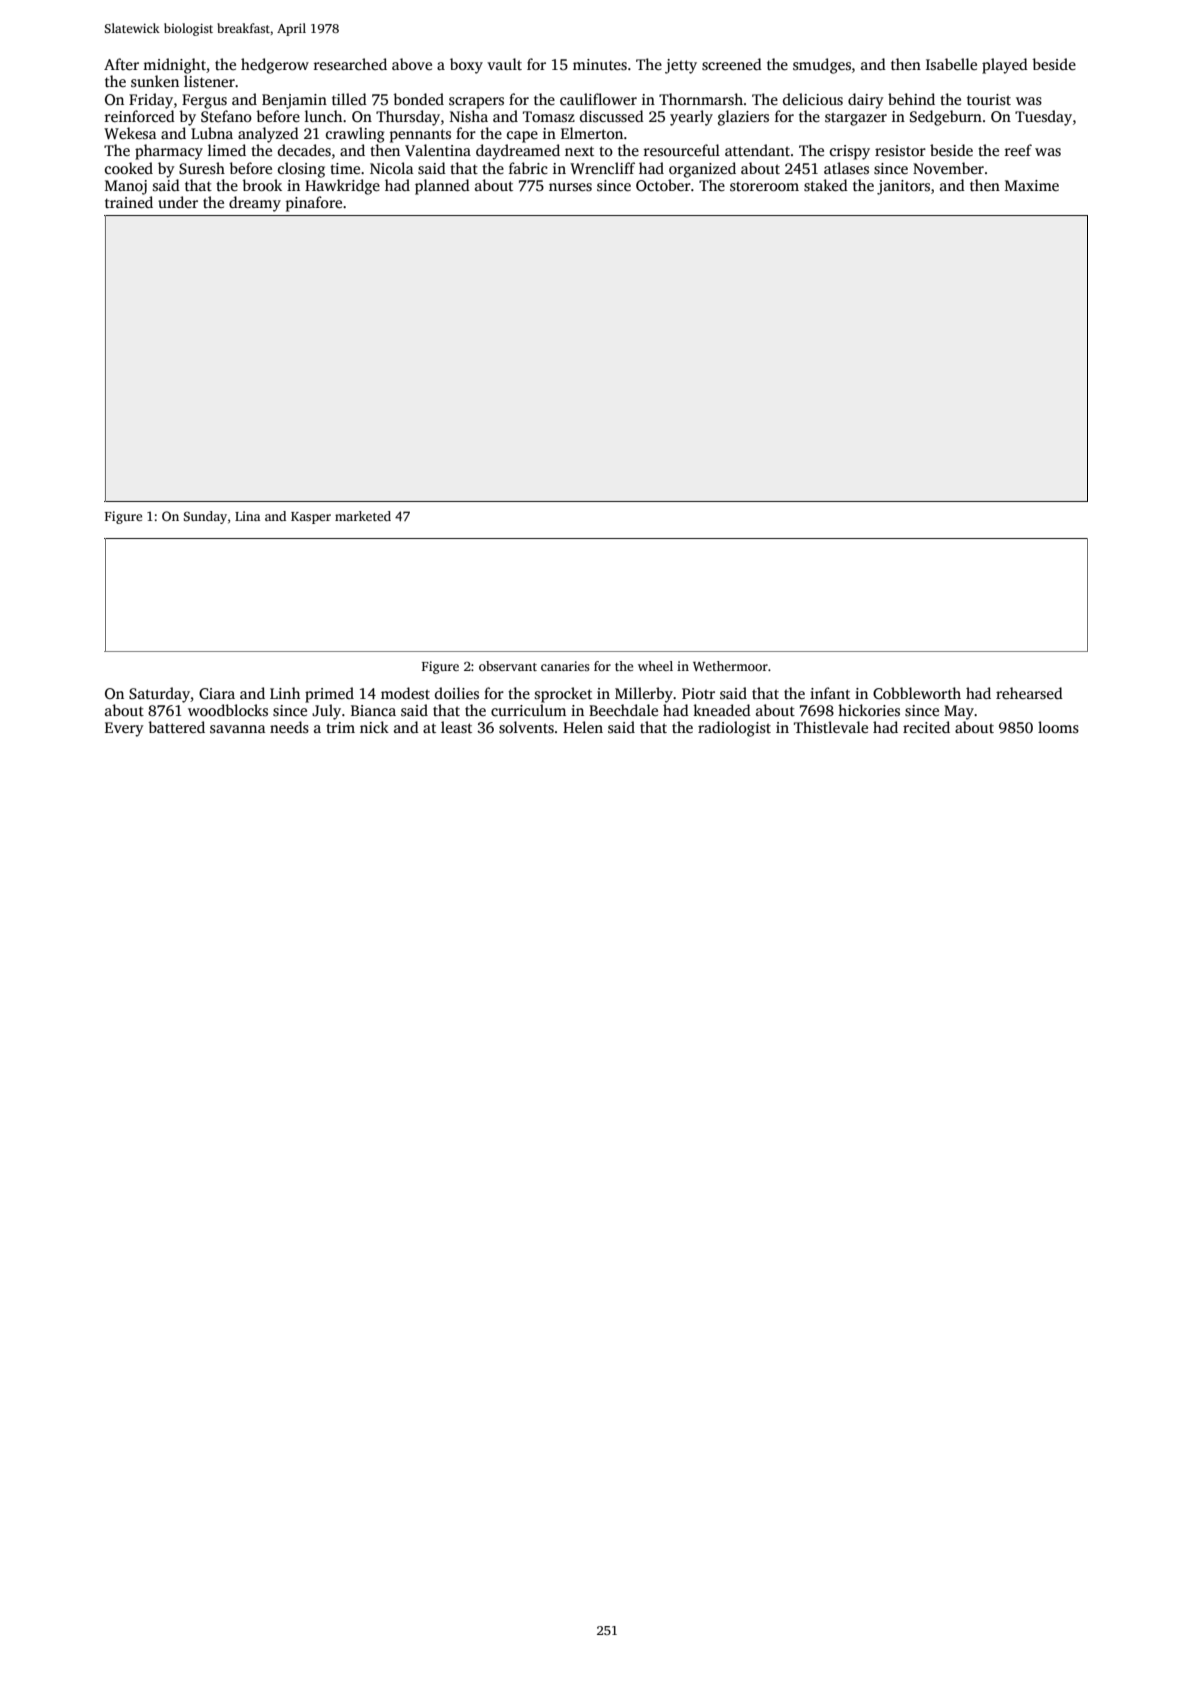 The image size is (1193, 1687). Describe the element at coordinates (363, 516) in the screenshot. I see `marketed` at that location.
